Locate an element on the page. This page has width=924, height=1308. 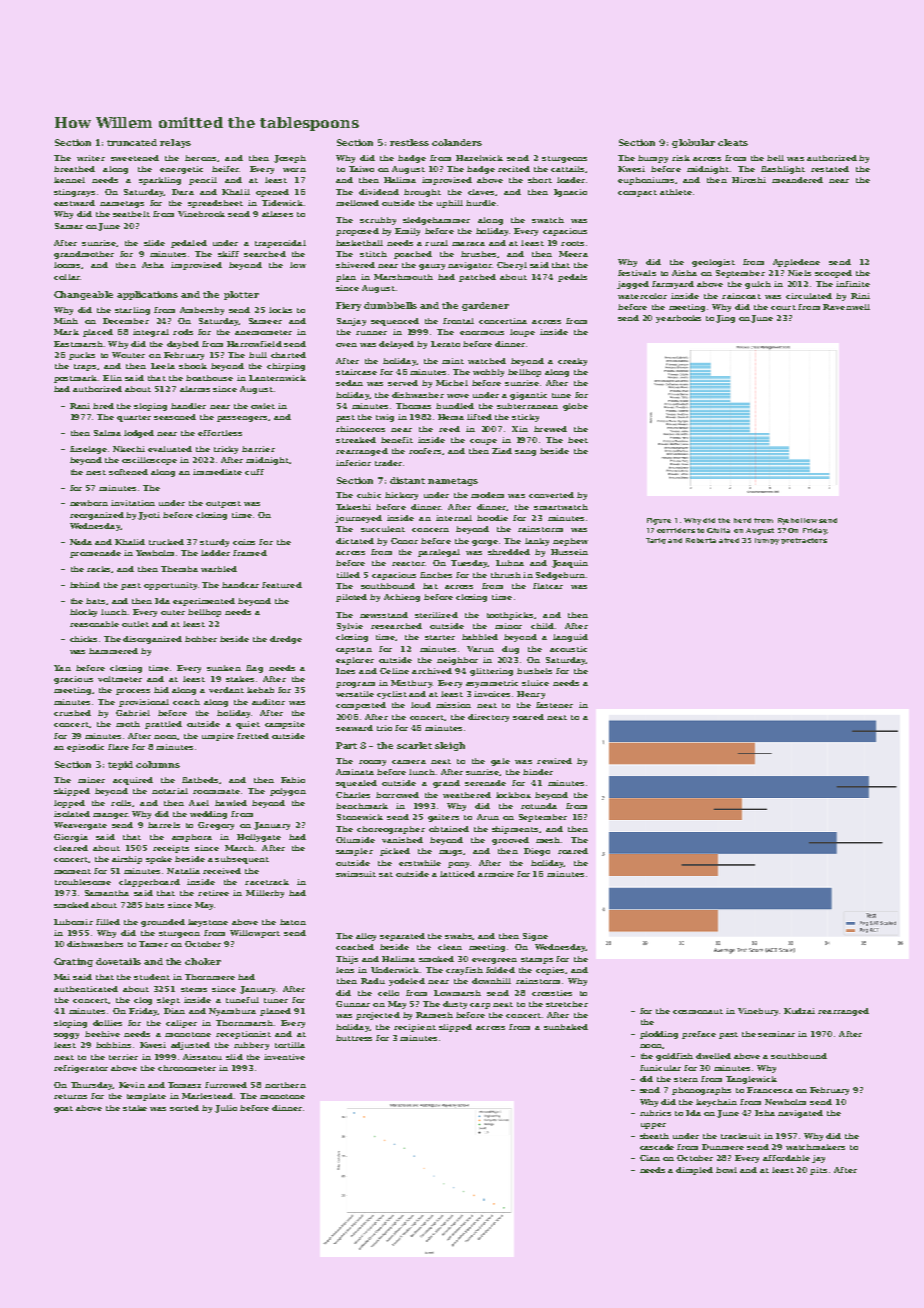
corridors is located at coordinates (676, 530).
